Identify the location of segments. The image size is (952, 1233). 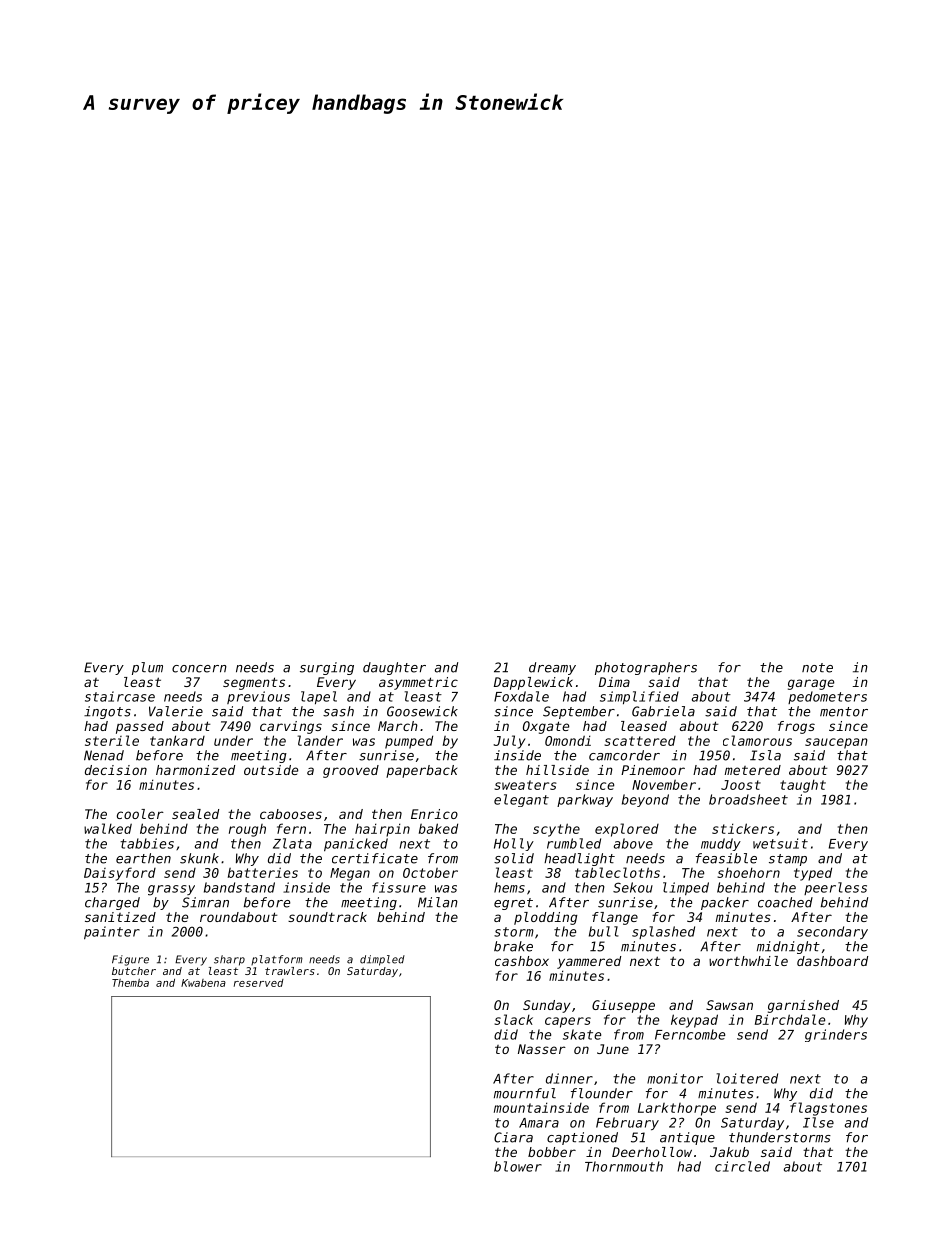
(254, 683).
